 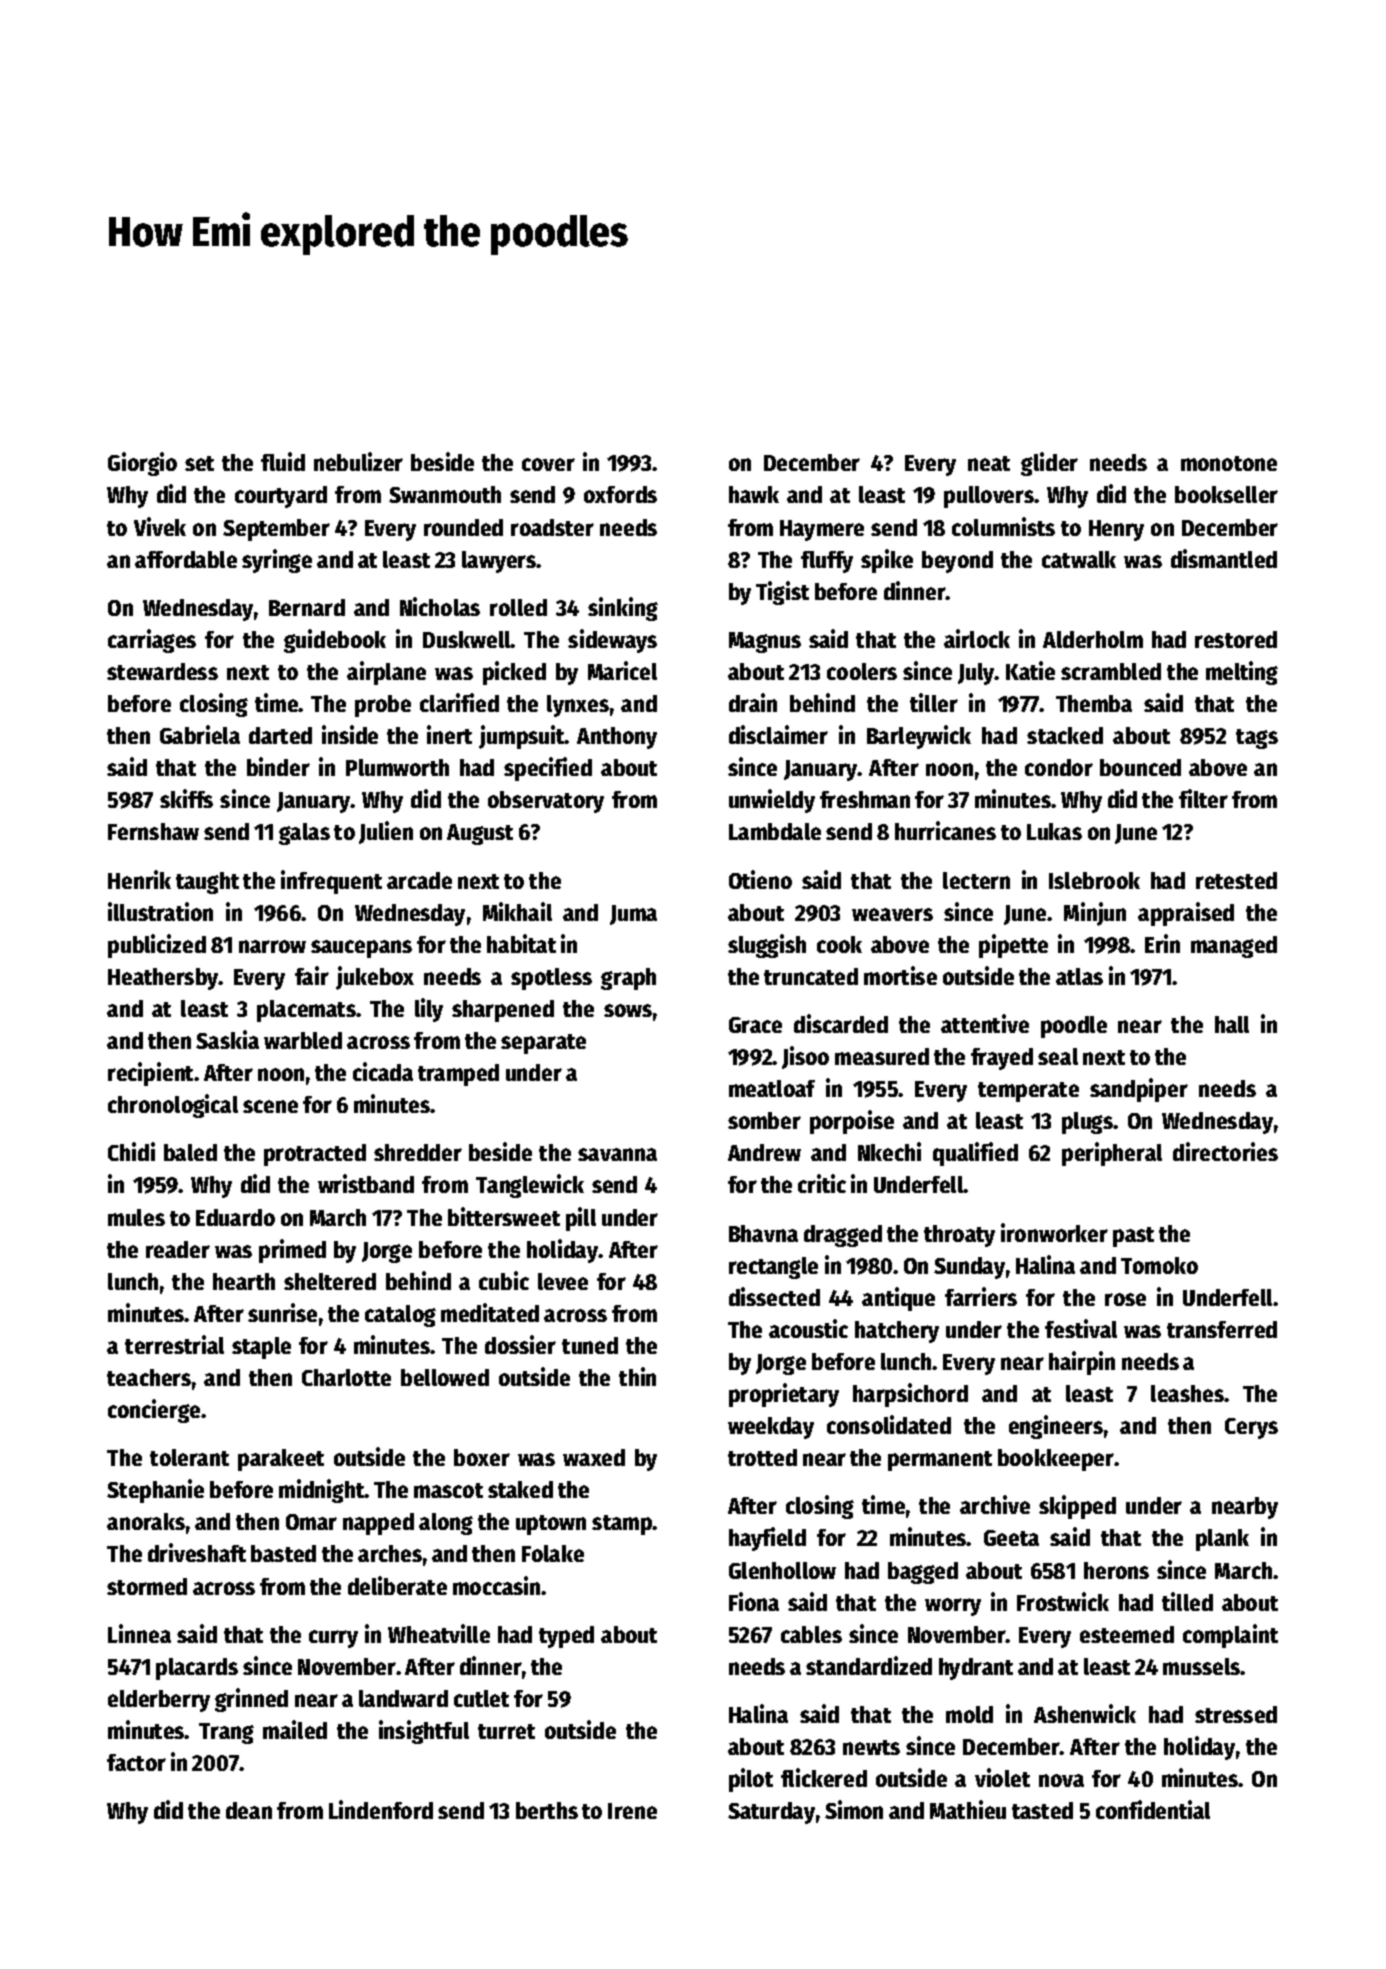 What do you see at coordinates (1116, 1570) in the screenshot?
I see `herons` at bounding box center [1116, 1570].
